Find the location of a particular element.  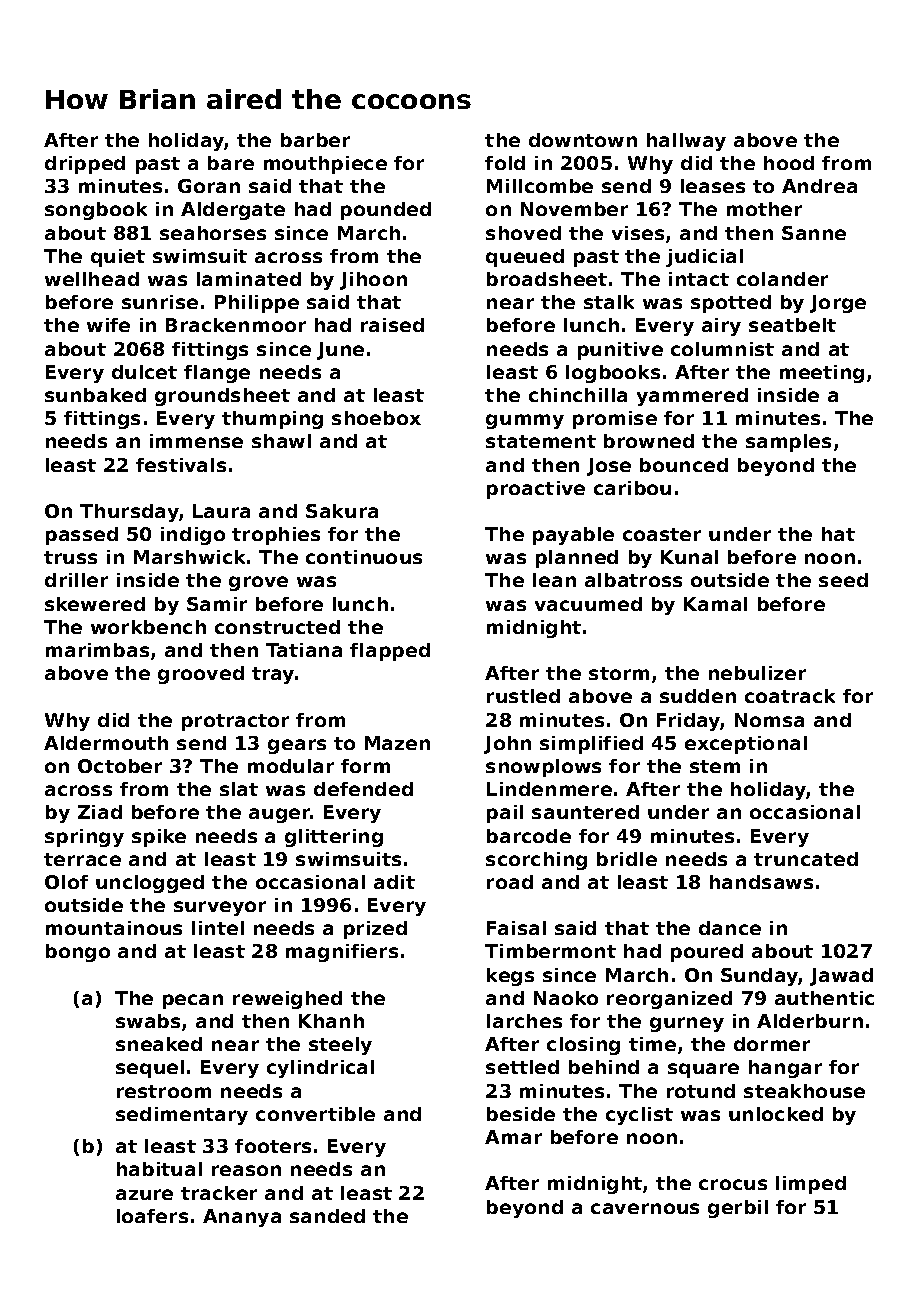

Tatiana is located at coordinates (304, 650).
